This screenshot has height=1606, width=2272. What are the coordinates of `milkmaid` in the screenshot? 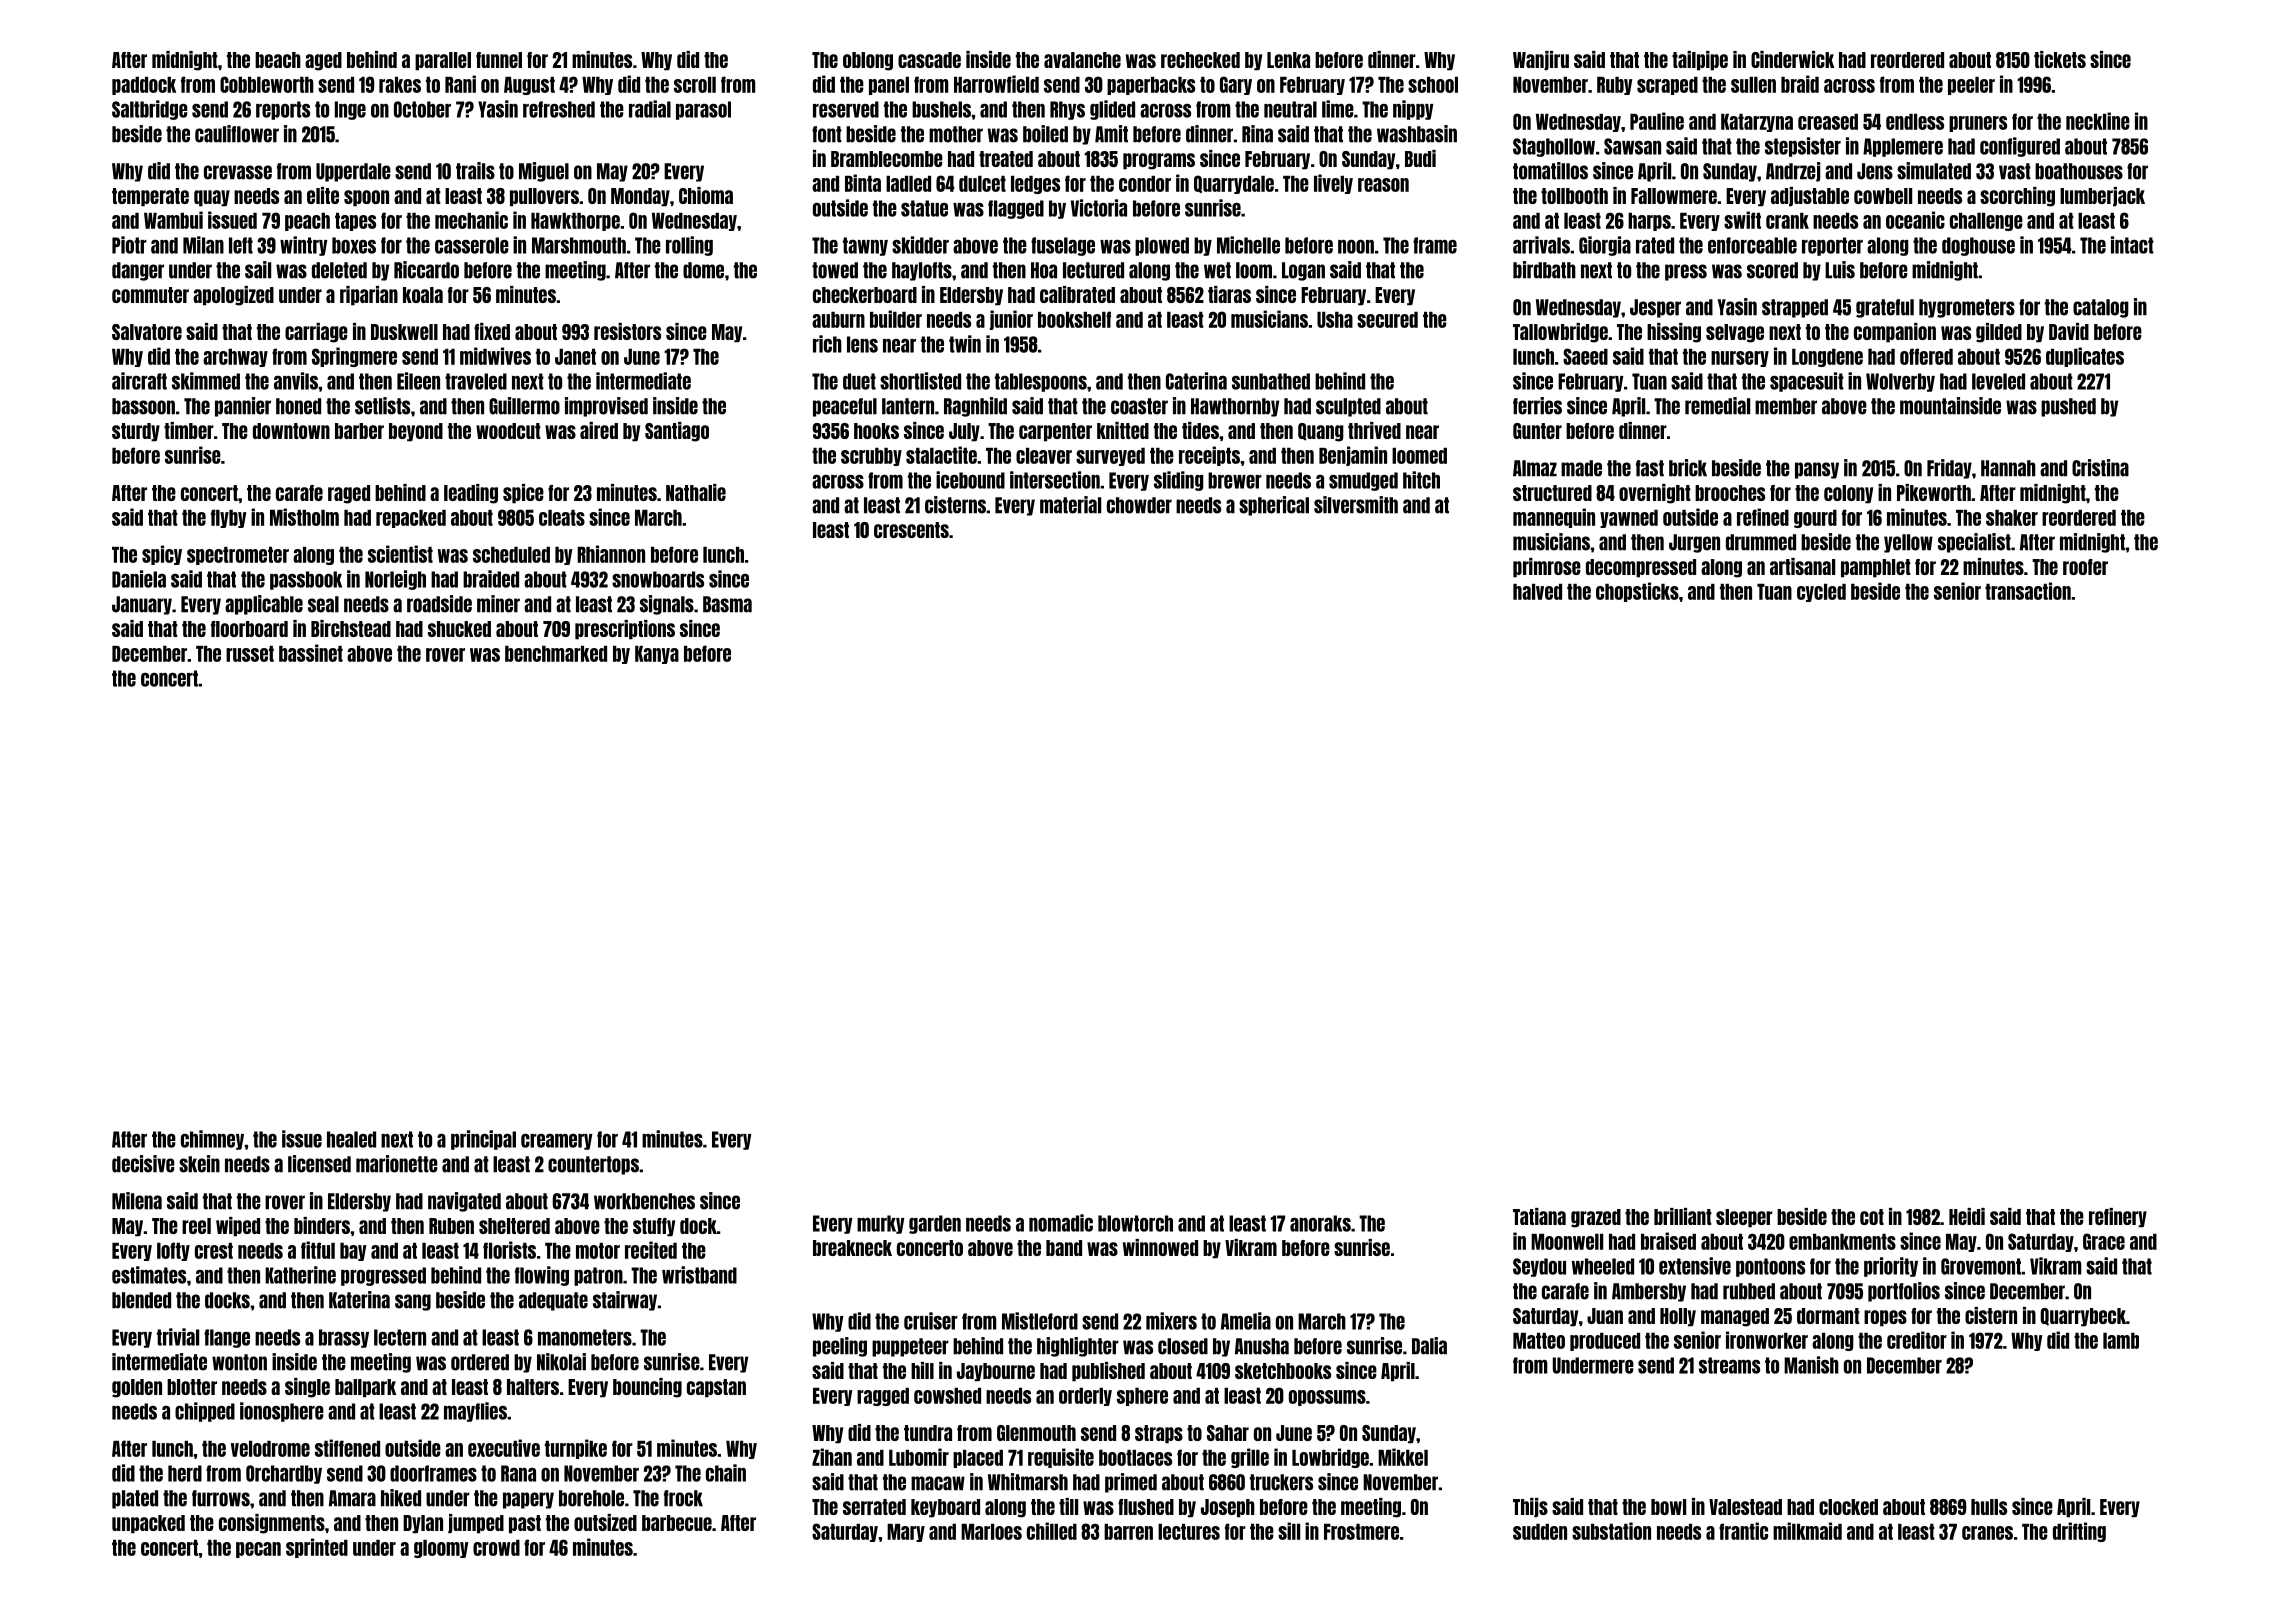 It's located at (1807, 1531).
